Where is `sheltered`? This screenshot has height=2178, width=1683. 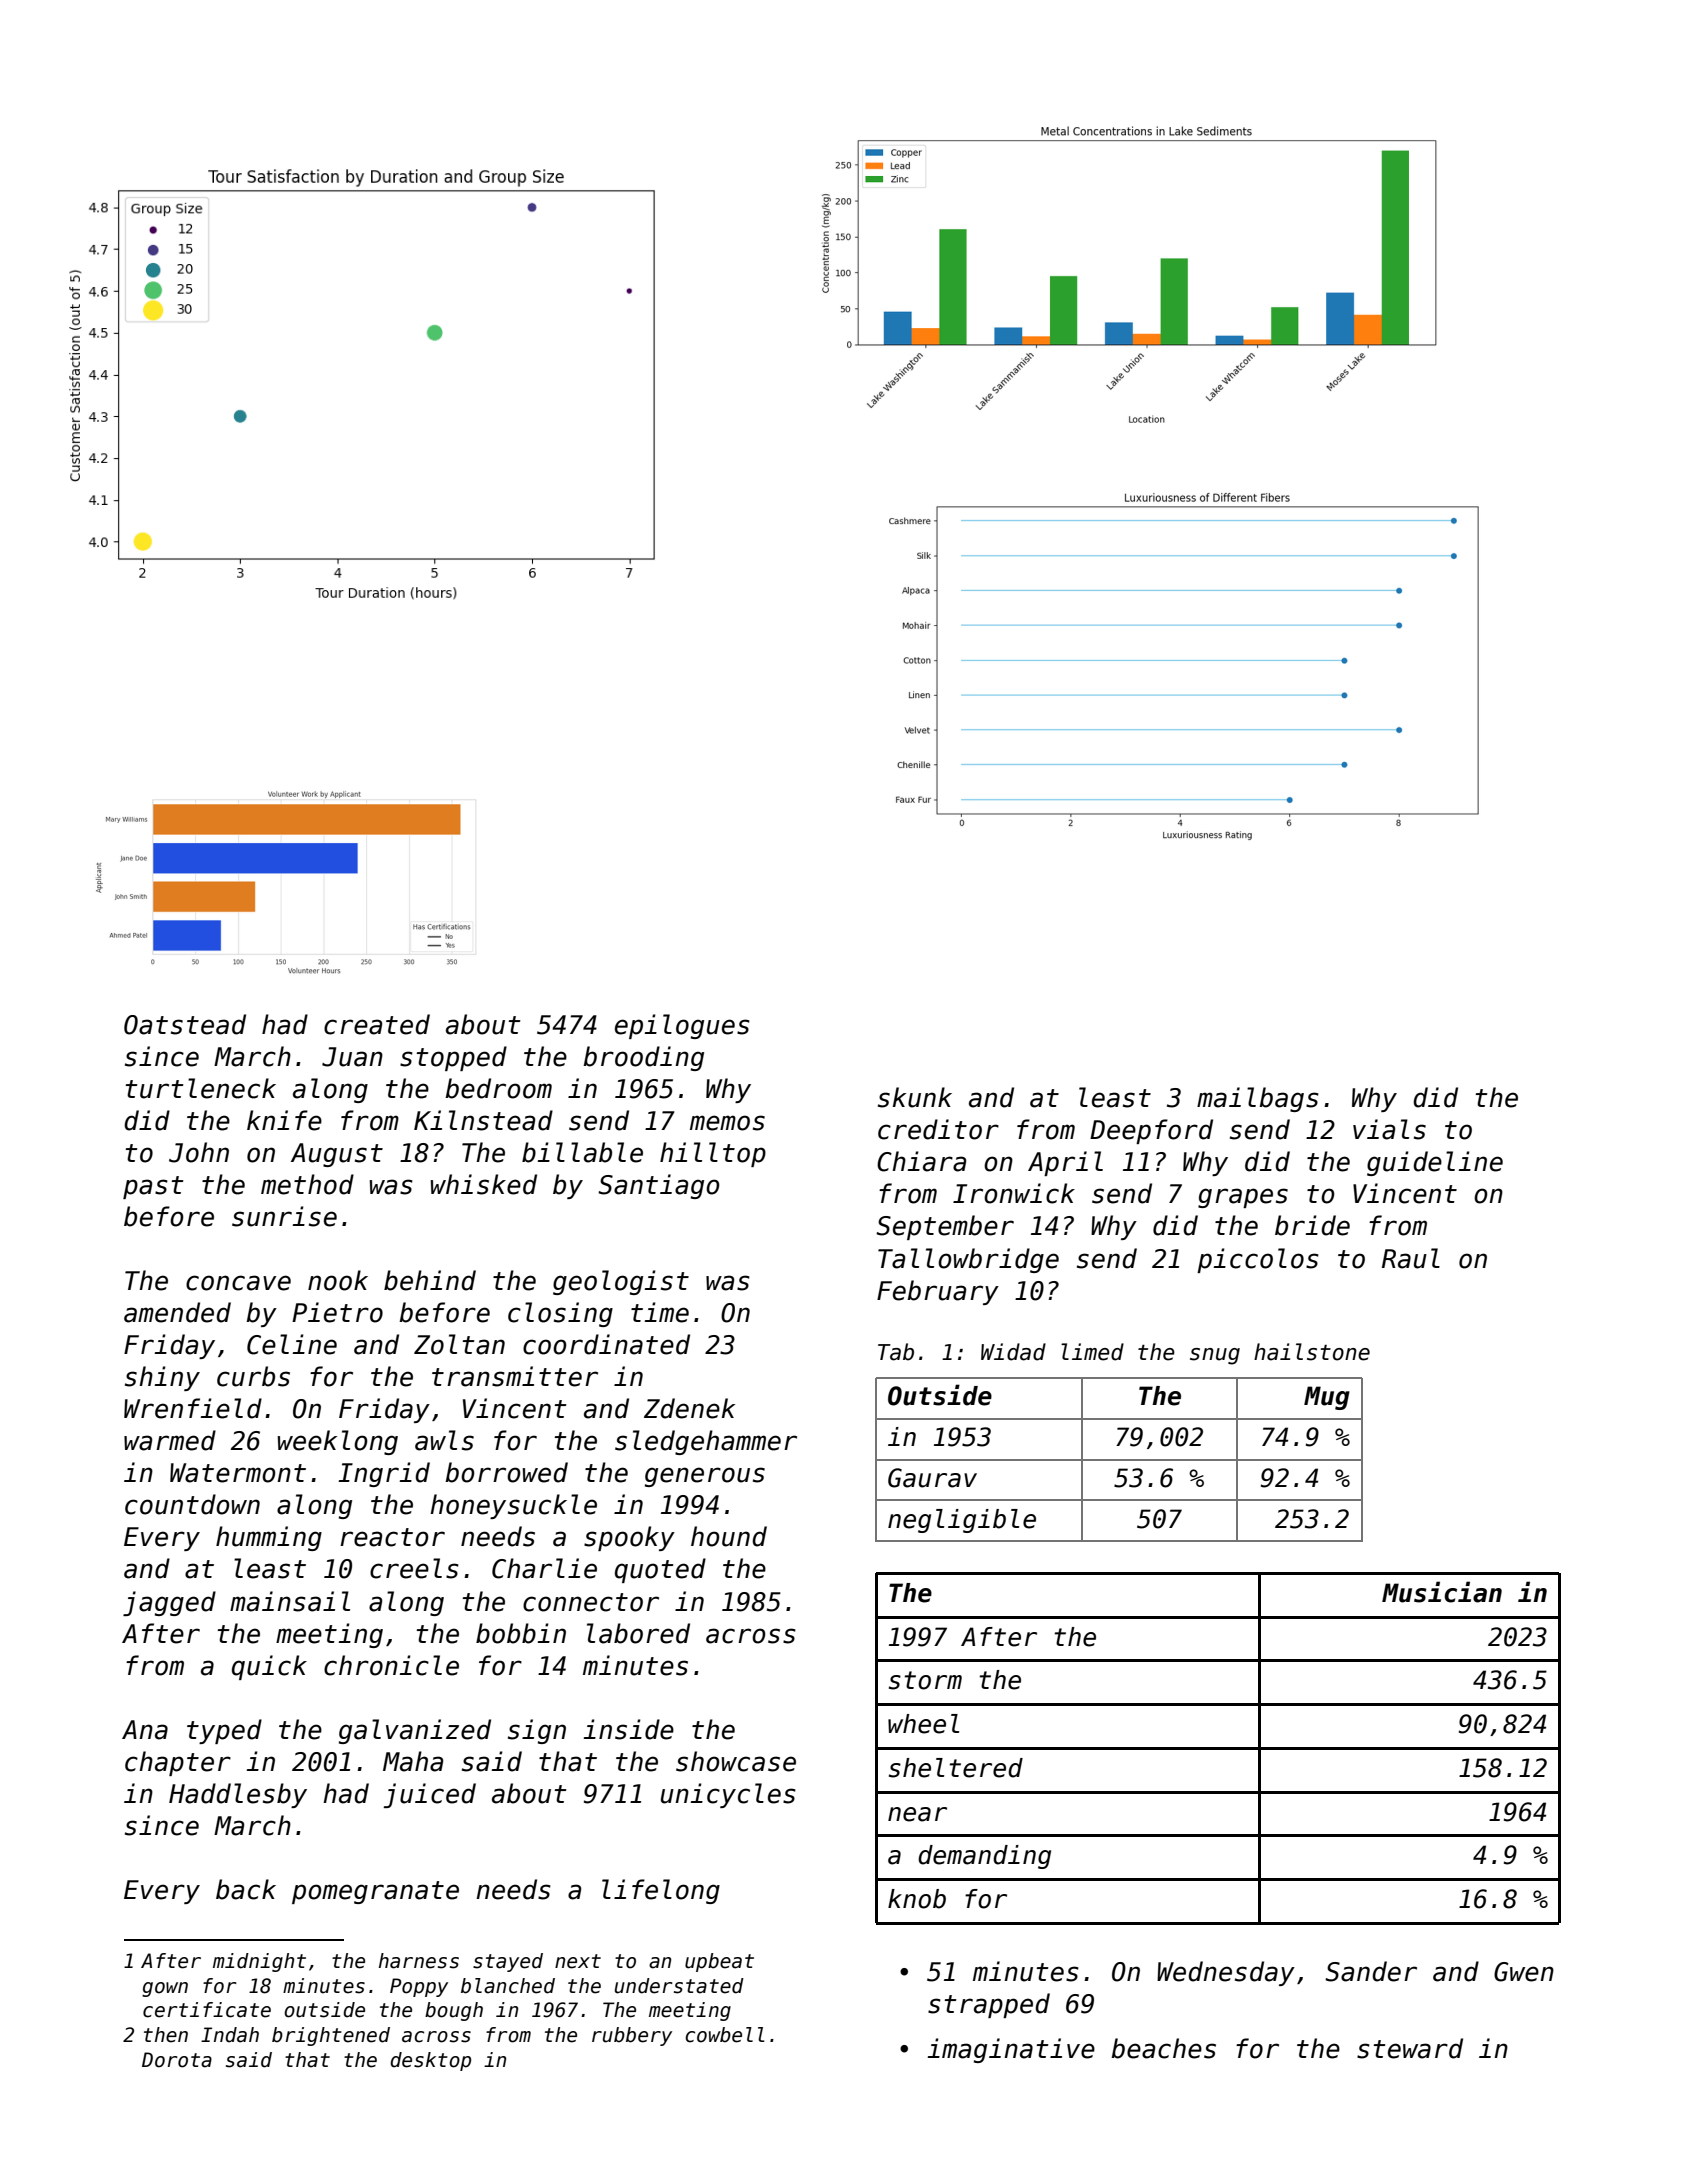 sheltered is located at coordinates (956, 1768).
